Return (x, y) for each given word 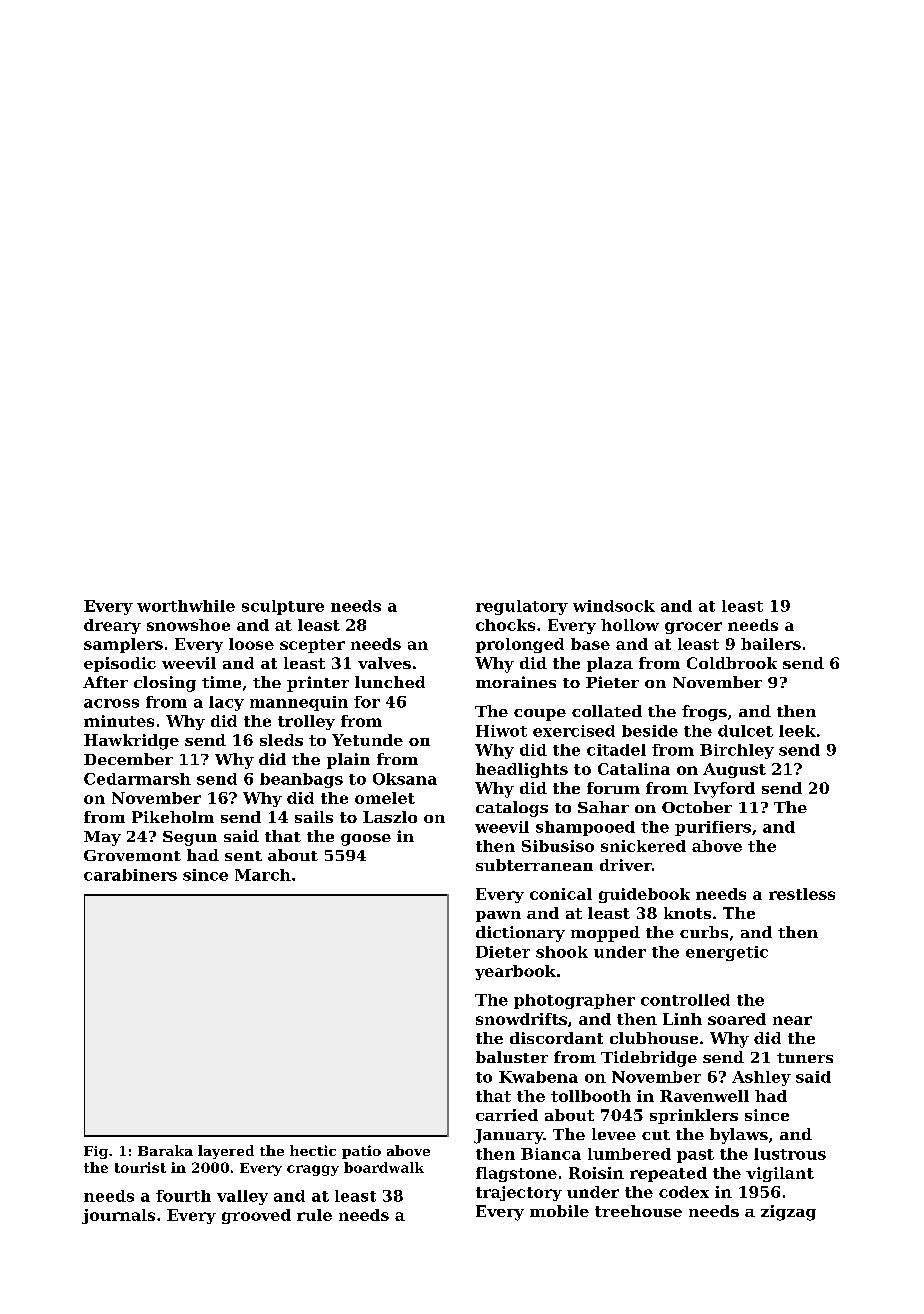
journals (118, 1216)
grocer (693, 628)
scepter (312, 646)
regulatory (522, 607)
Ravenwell (704, 1096)
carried (507, 1115)
